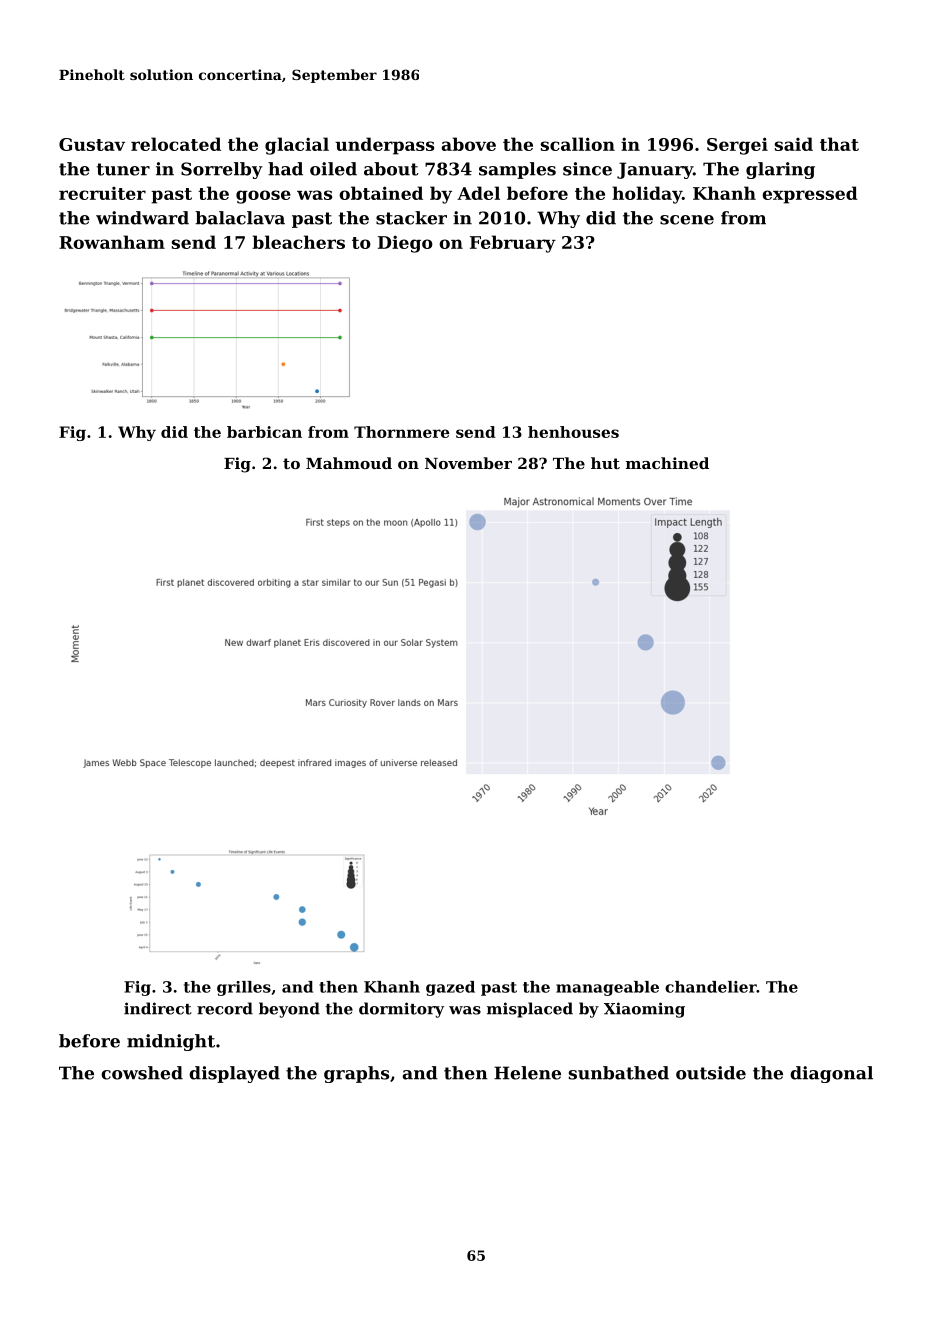 The height and width of the document is (1324, 933). I want to click on barbican, so click(264, 432).
